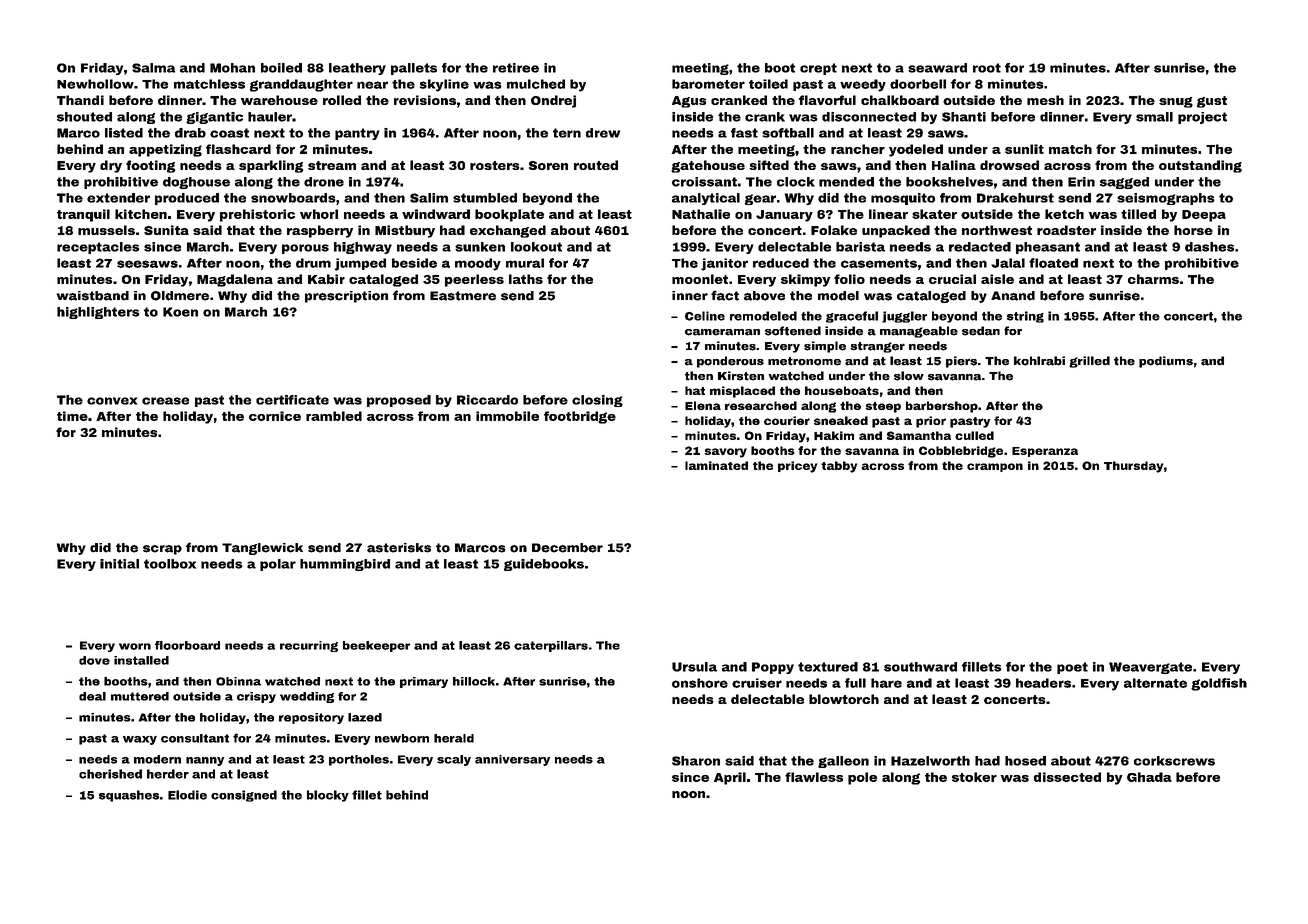  Describe the element at coordinates (1133, 467) in the screenshot. I see `Thursday` at that location.
